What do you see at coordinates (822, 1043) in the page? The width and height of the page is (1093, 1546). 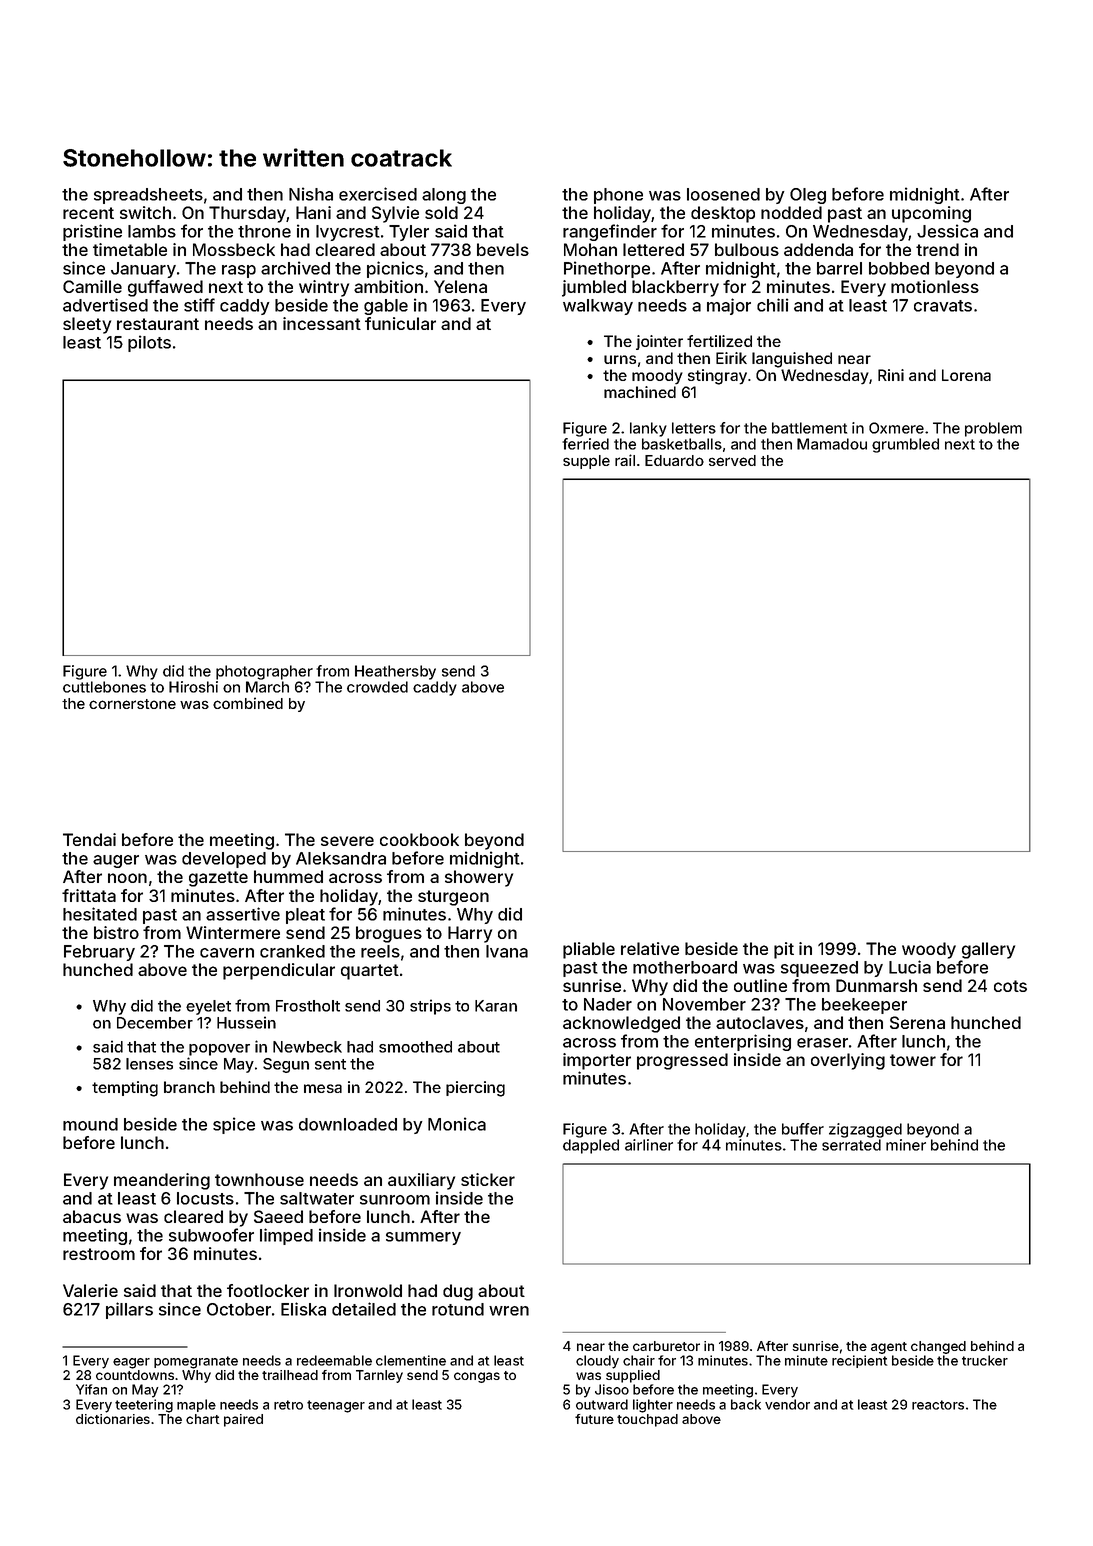 I see `eraser` at bounding box center [822, 1043].
